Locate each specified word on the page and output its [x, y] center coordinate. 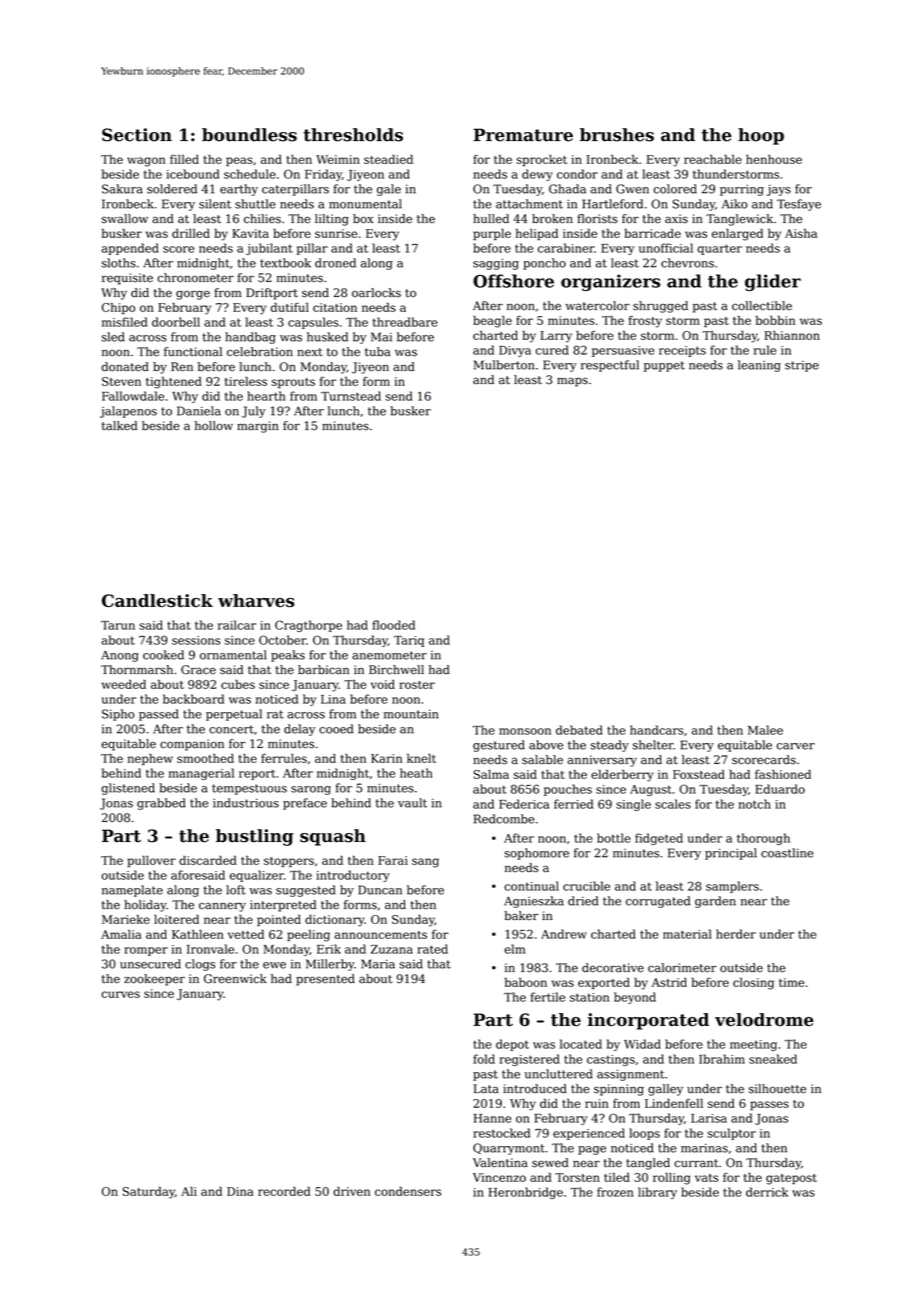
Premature [523, 135]
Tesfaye [799, 205]
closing [753, 983]
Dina [240, 1191]
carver [796, 746]
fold [484, 1059]
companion [192, 745]
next [310, 352]
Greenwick [235, 979]
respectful [610, 366]
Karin [386, 758]
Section [137, 135]
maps [572, 382]
